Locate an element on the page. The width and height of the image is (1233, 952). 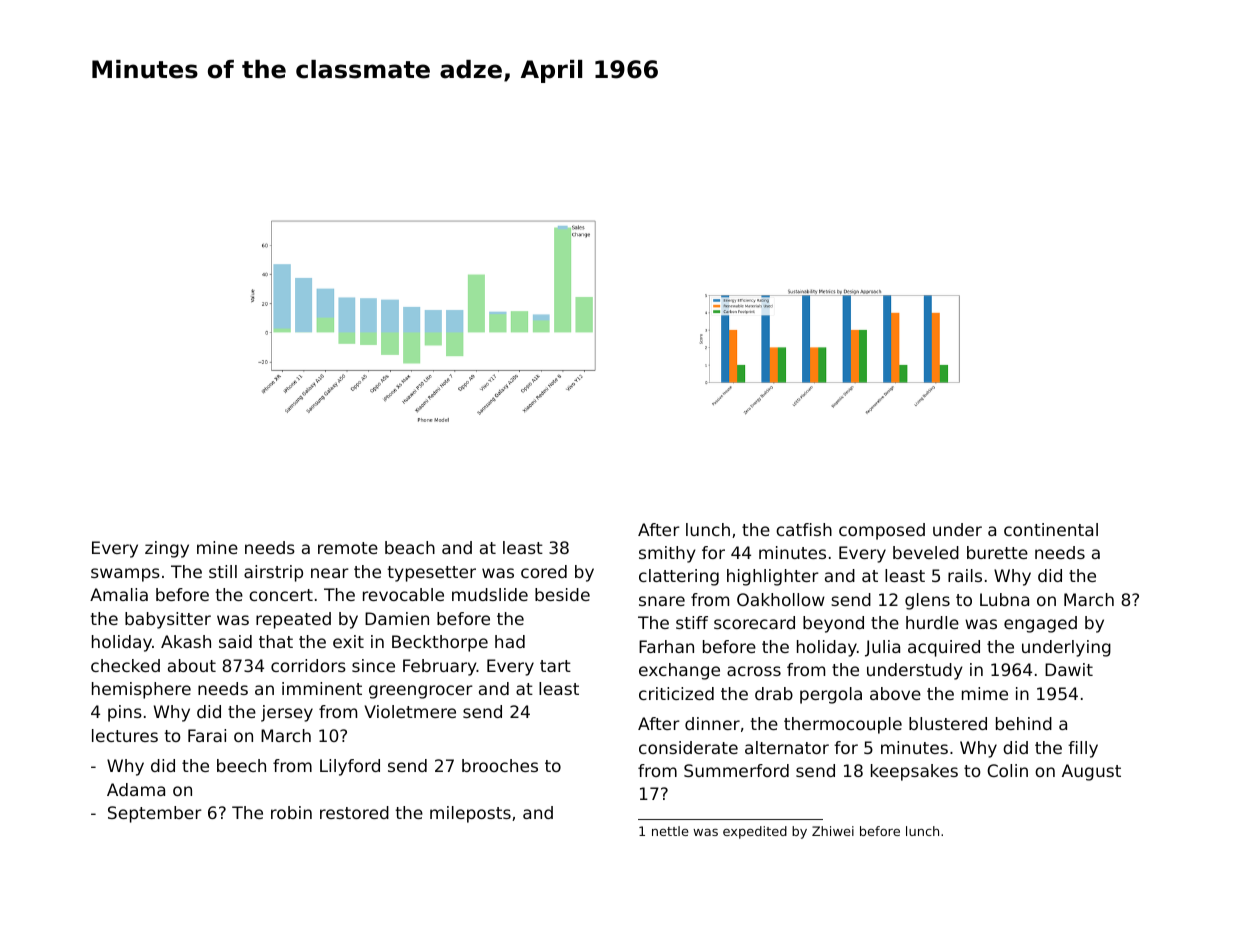
snare is located at coordinates (662, 601).
